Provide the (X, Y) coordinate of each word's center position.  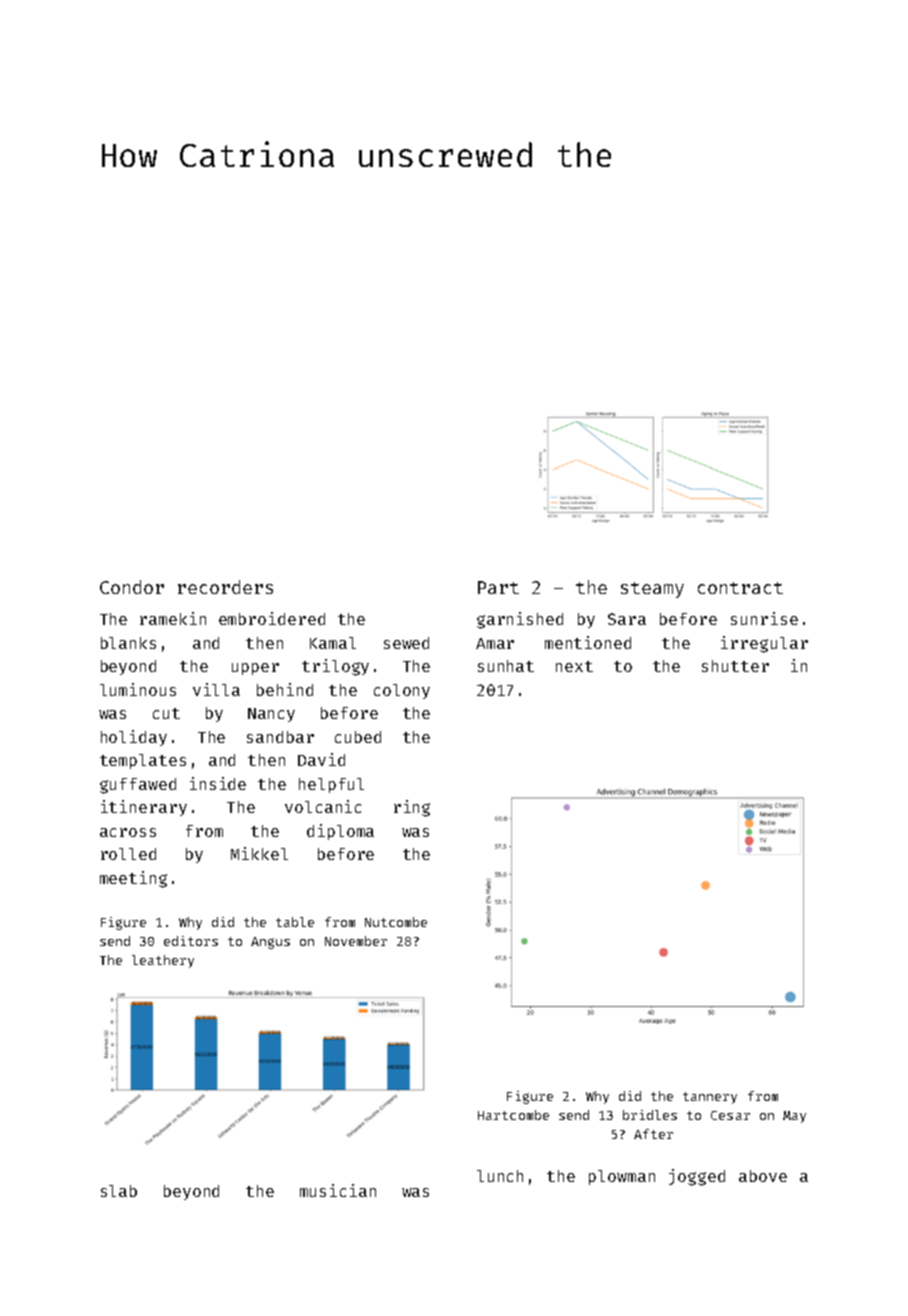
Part (498, 587)
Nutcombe (396, 922)
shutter (735, 666)
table (295, 922)
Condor (132, 587)
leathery (163, 961)
